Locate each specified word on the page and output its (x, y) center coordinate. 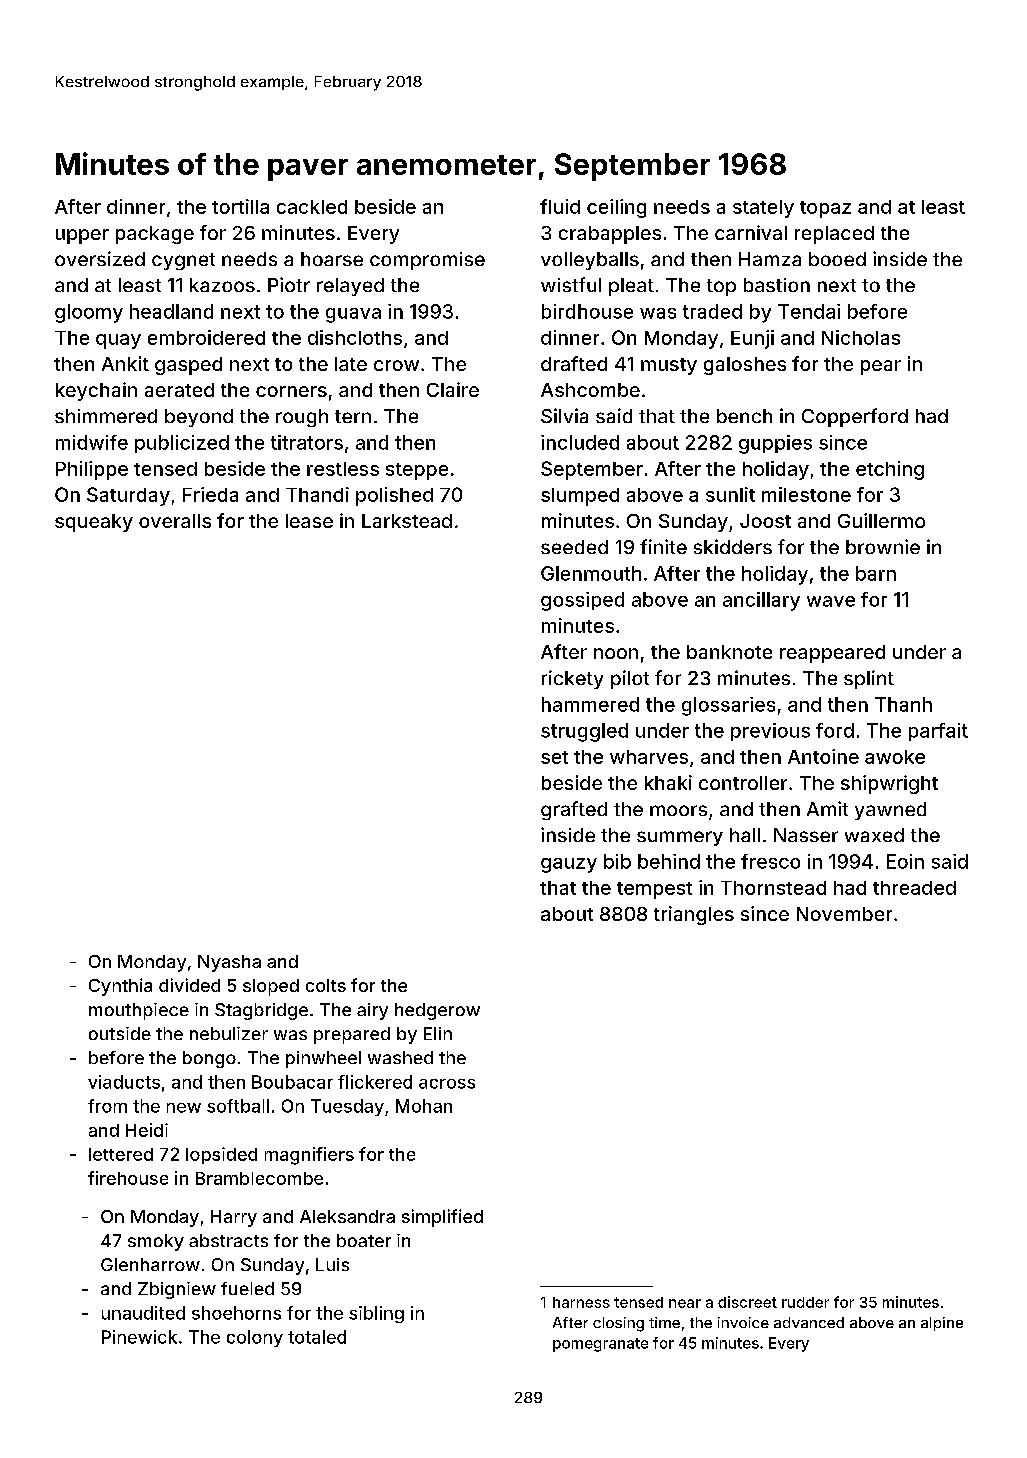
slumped (580, 497)
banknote (729, 652)
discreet (747, 1302)
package (155, 235)
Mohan (424, 1106)
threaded (914, 888)
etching (890, 470)
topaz (825, 209)
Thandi (317, 494)
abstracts (228, 1240)
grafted (574, 810)
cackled (312, 207)
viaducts (124, 1082)
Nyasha (229, 963)
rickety (572, 679)
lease (309, 521)
